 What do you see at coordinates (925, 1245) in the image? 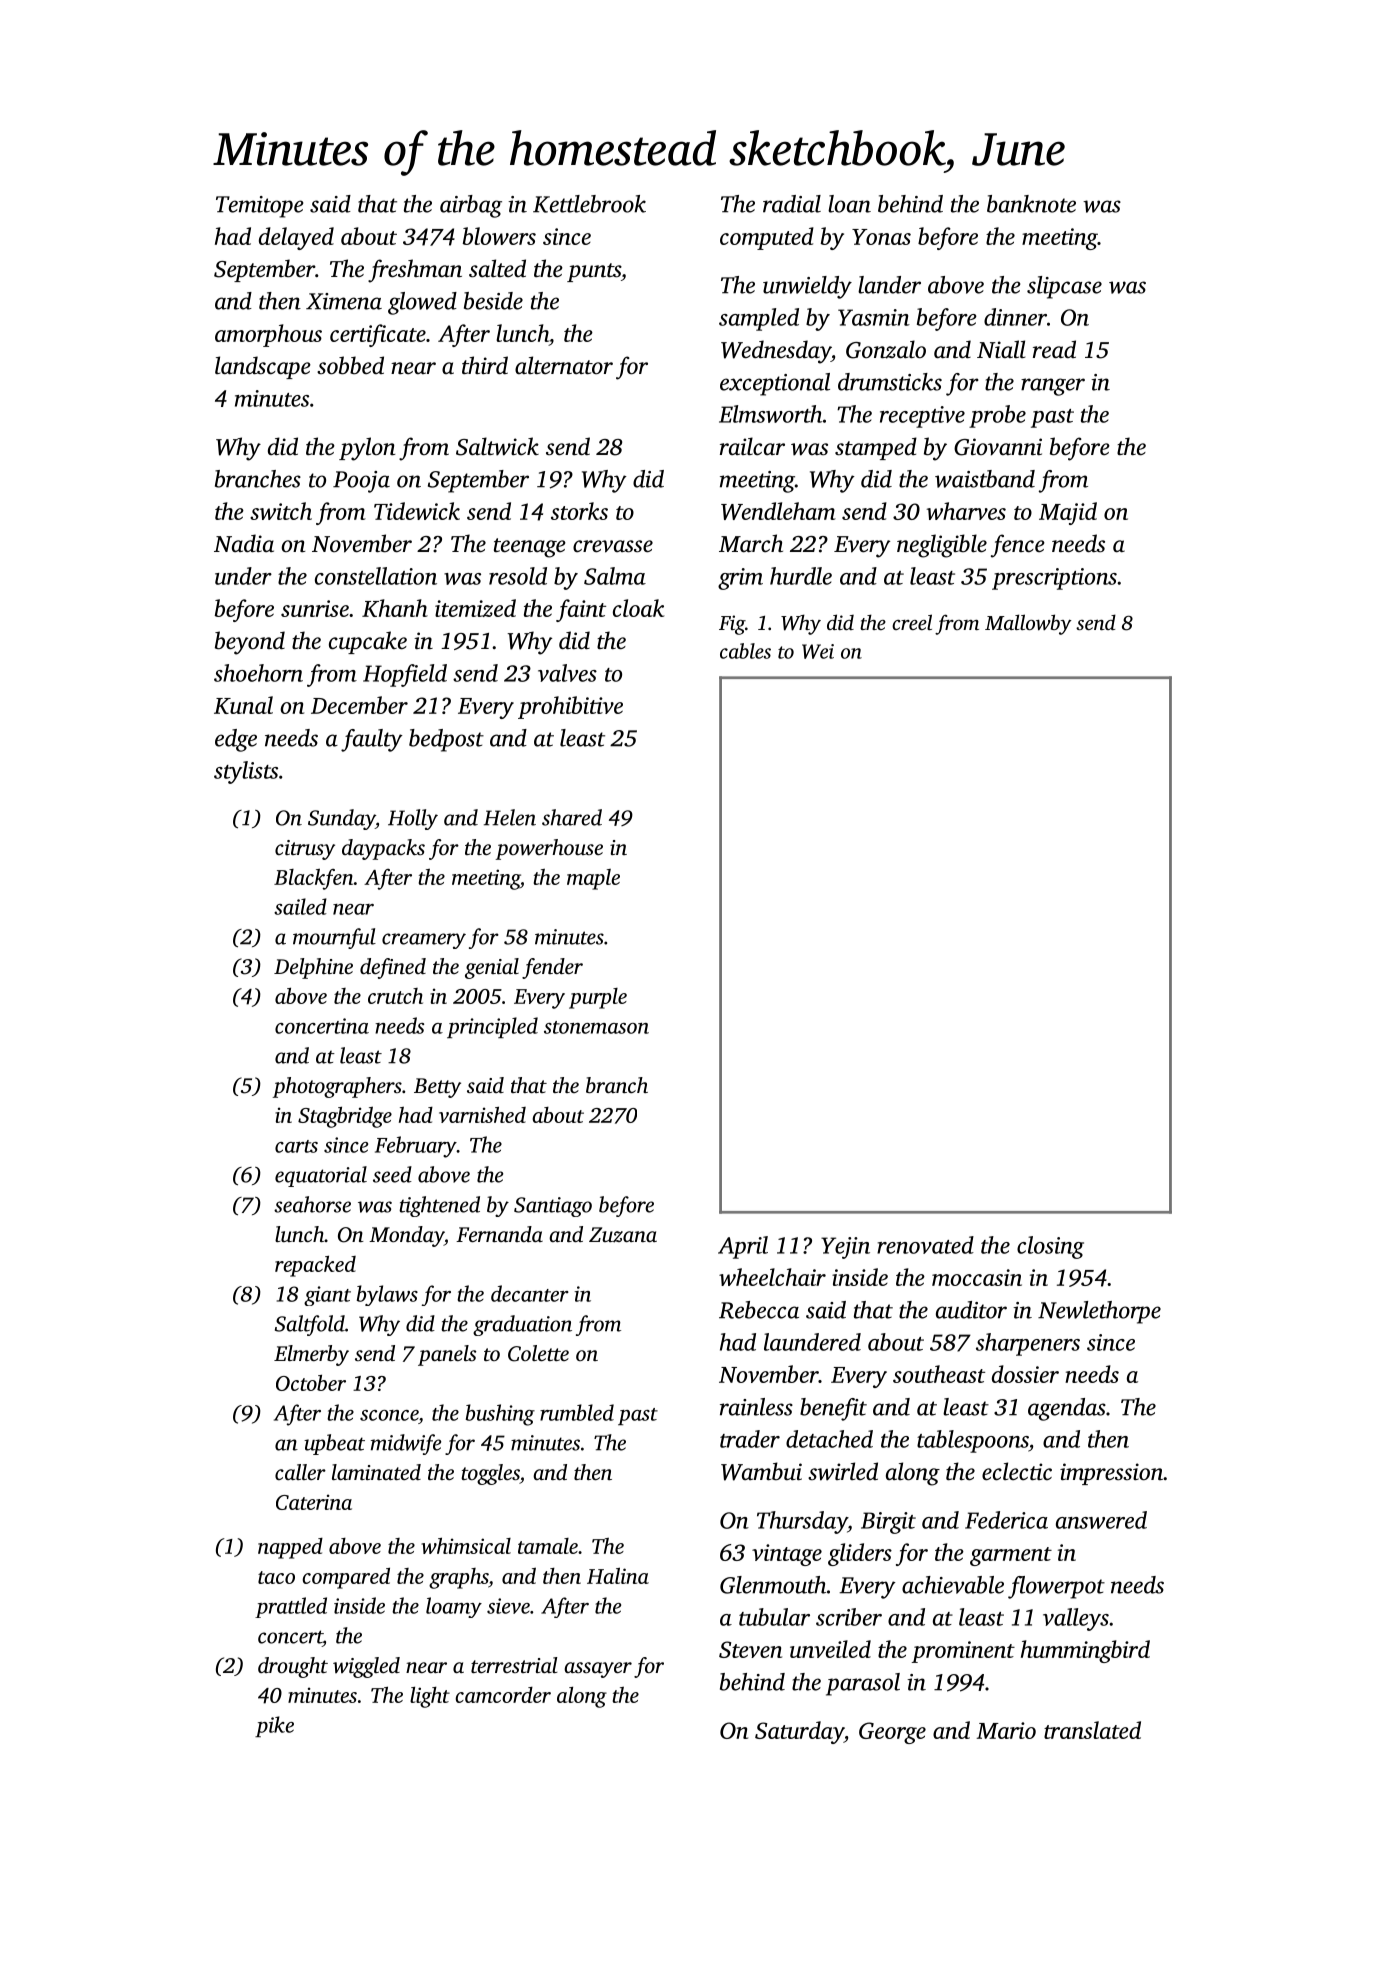
I see `renovated` at bounding box center [925, 1245].
